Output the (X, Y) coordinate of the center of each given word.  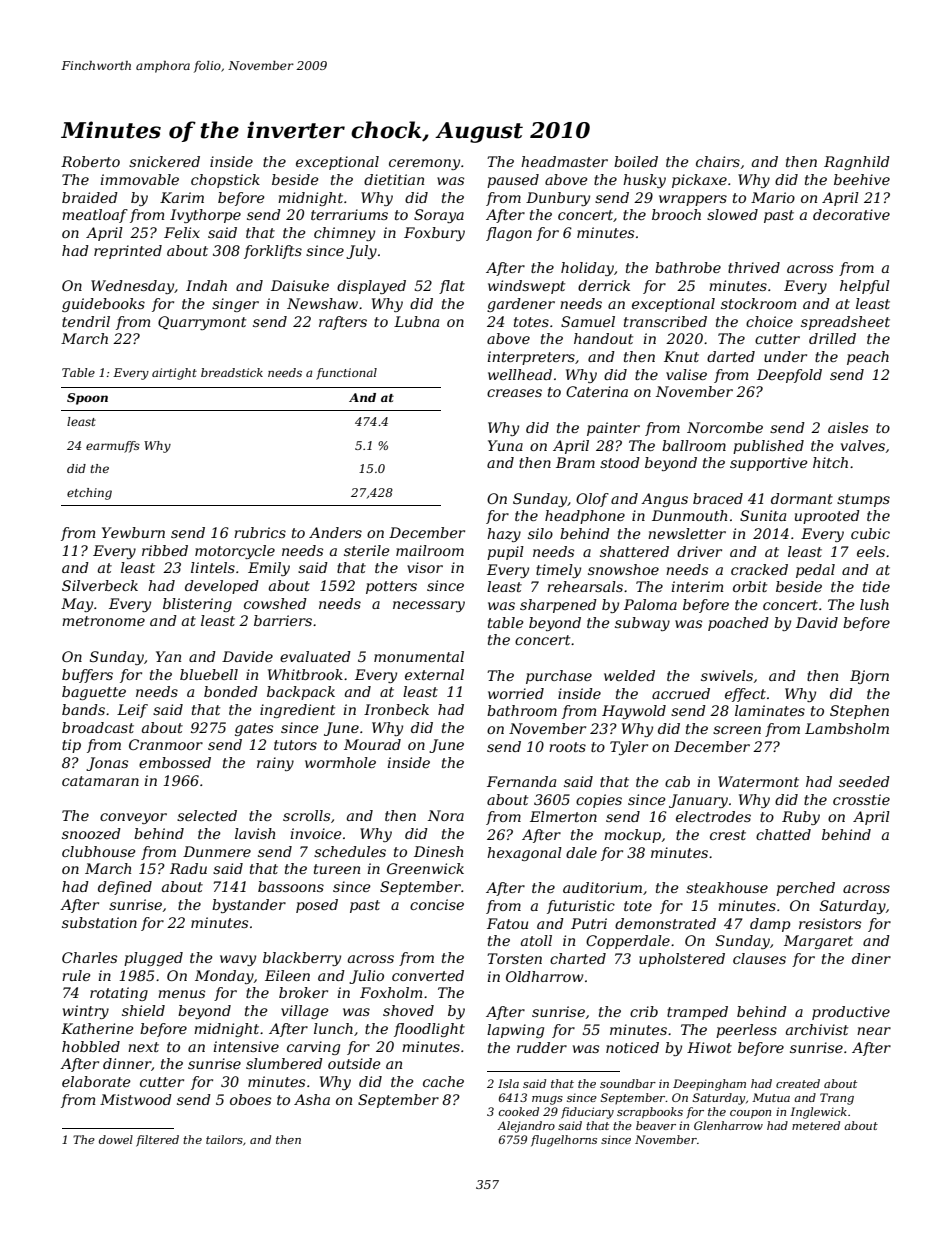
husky (644, 181)
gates (254, 729)
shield (143, 1010)
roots (567, 747)
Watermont (758, 781)
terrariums (349, 214)
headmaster (564, 161)
